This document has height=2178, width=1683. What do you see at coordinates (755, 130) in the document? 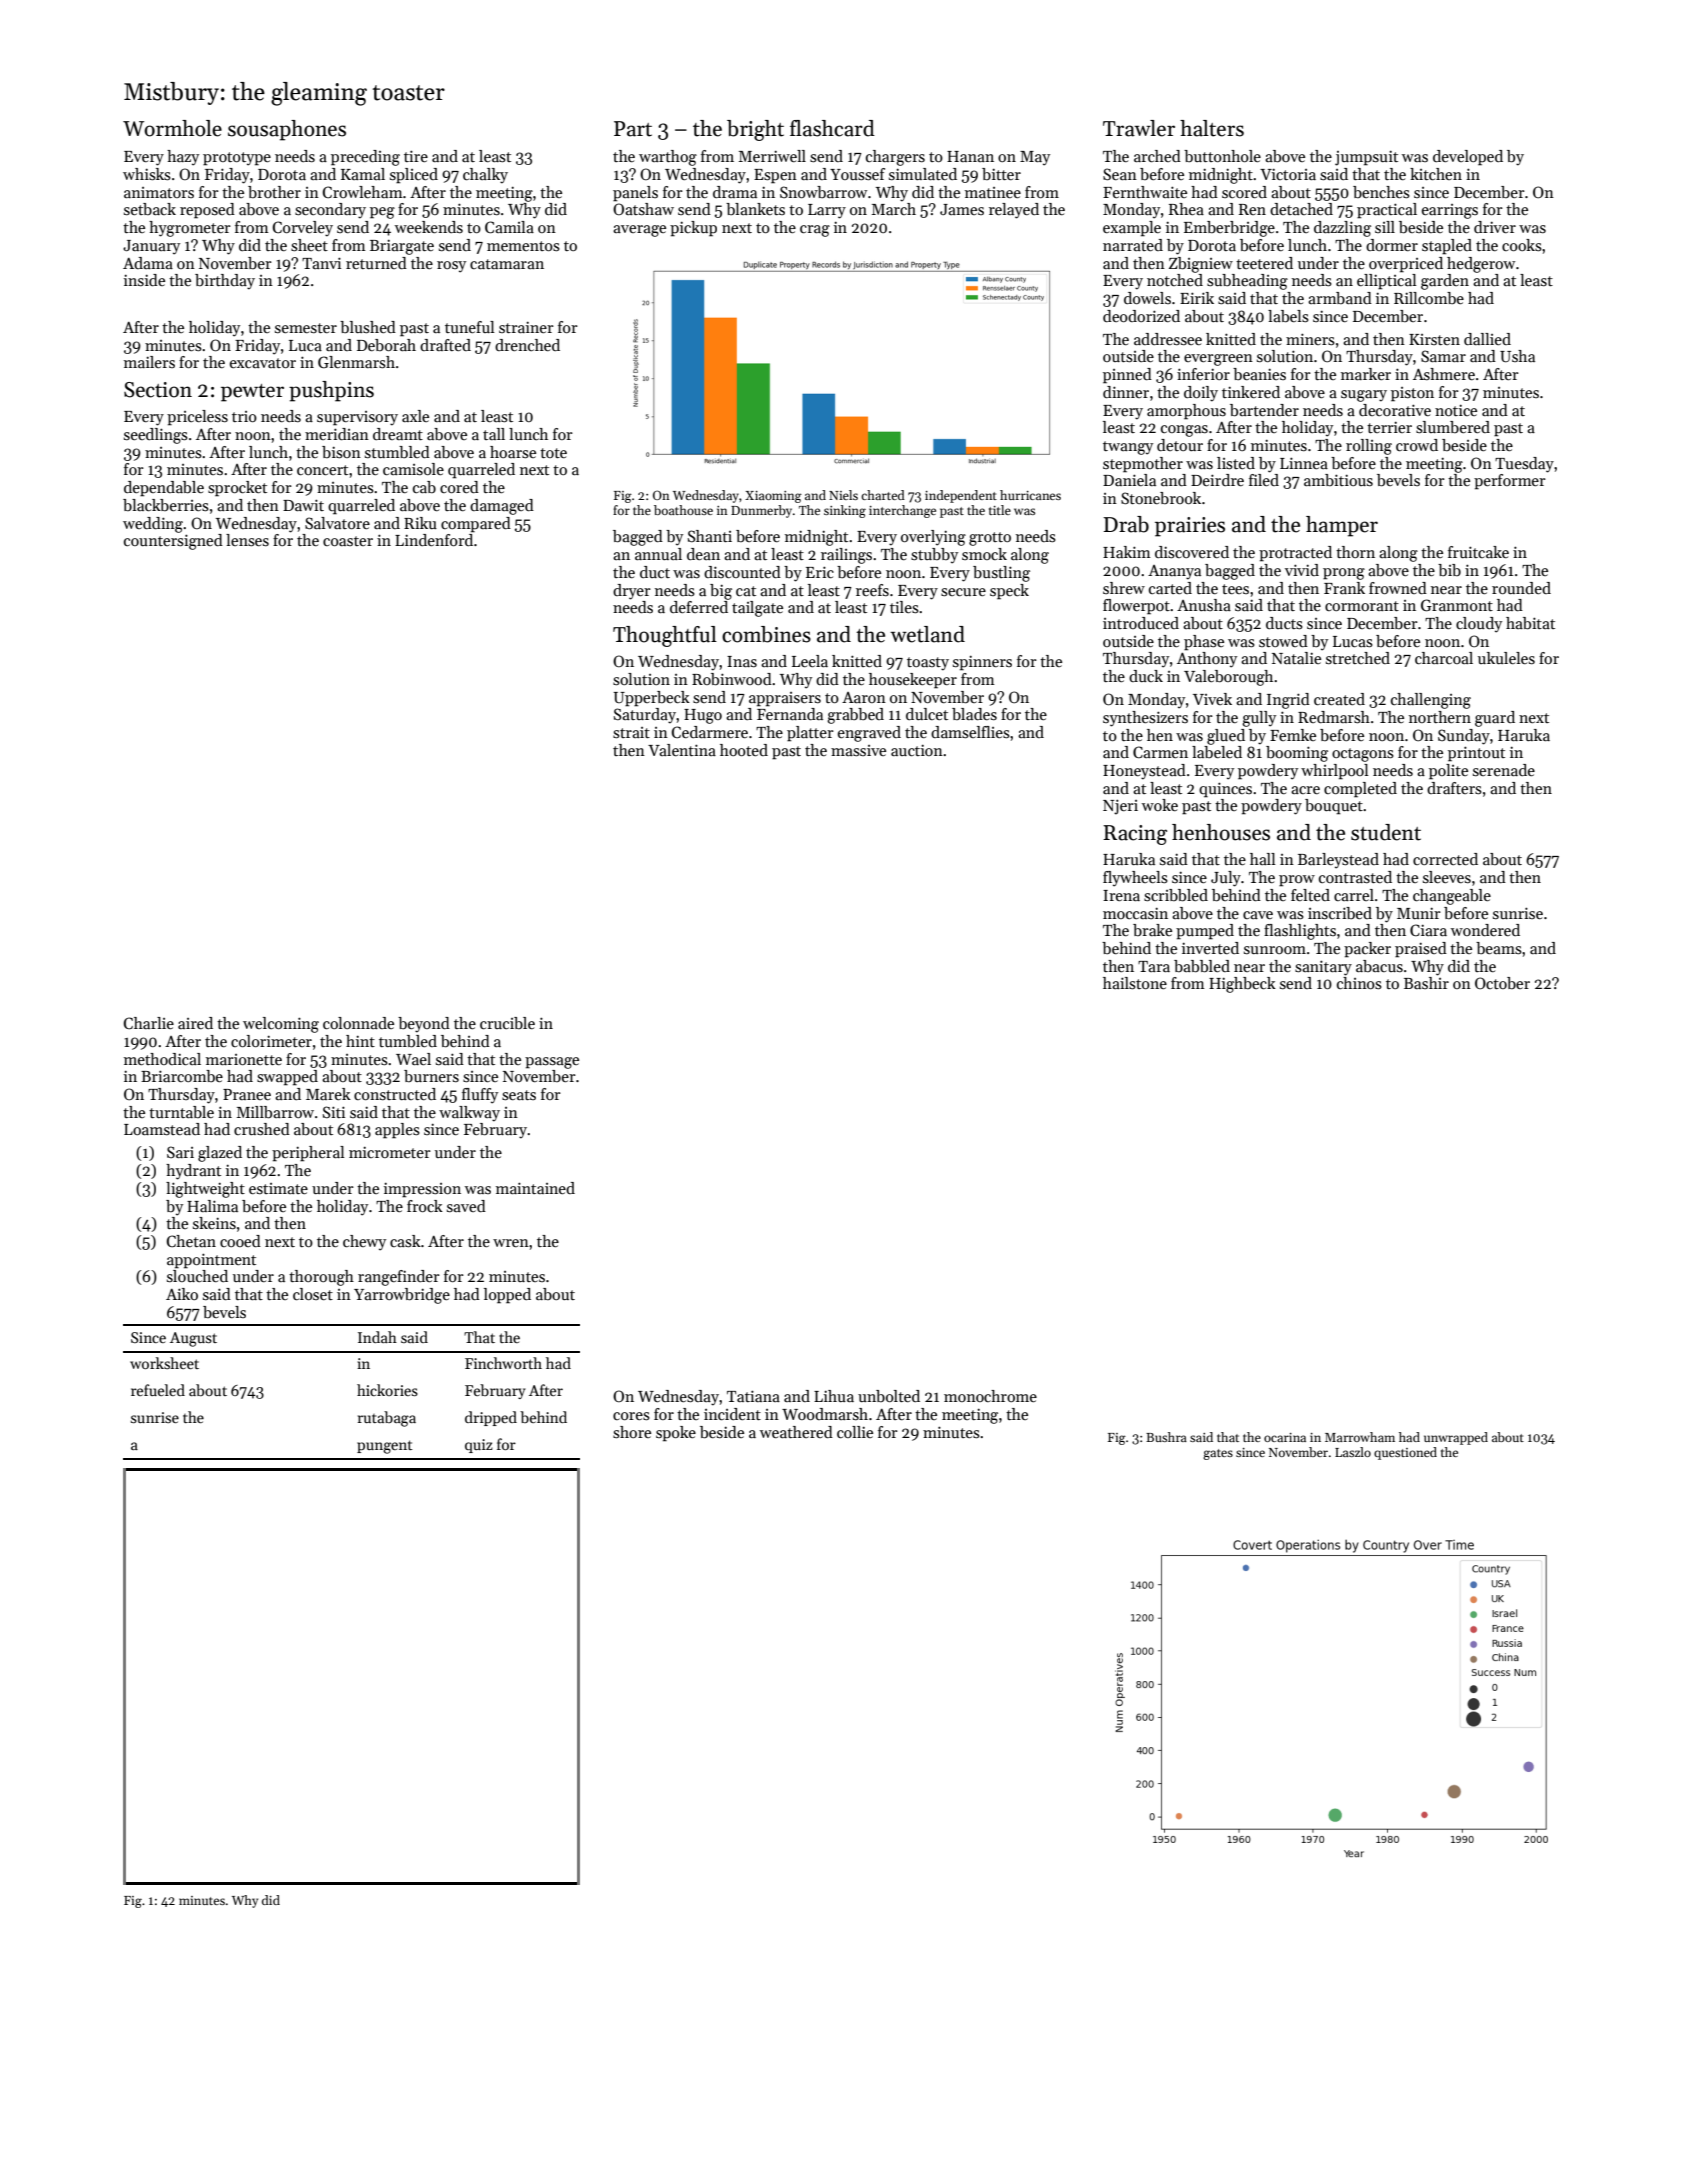
I see `bright` at bounding box center [755, 130].
